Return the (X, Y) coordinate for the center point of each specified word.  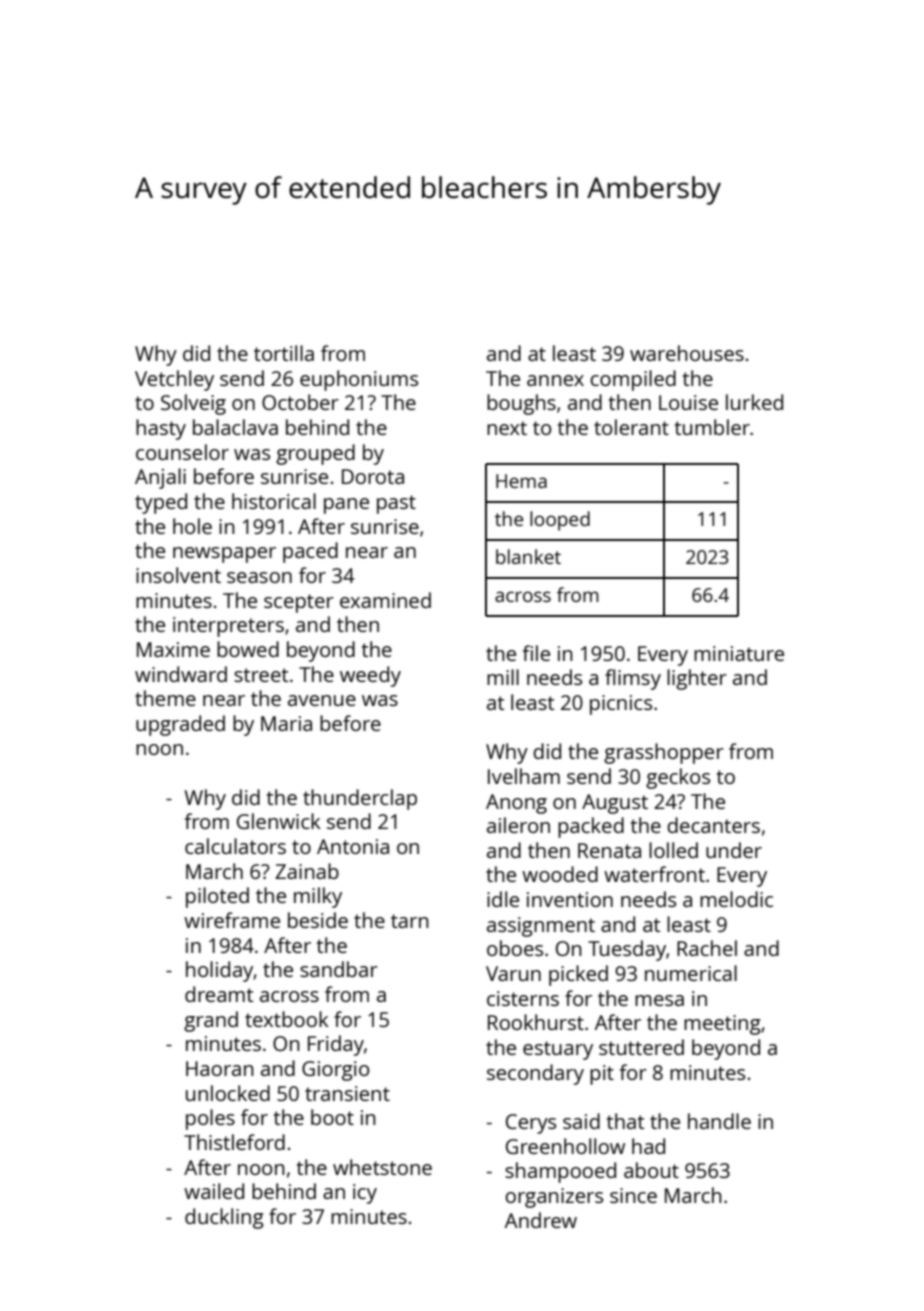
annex (555, 380)
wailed (214, 1191)
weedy (370, 676)
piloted (217, 897)
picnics (621, 705)
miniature (739, 653)
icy (365, 1194)
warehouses (687, 353)
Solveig (193, 404)
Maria (286, 723)
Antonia (353, 846)
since (633, 1195)
